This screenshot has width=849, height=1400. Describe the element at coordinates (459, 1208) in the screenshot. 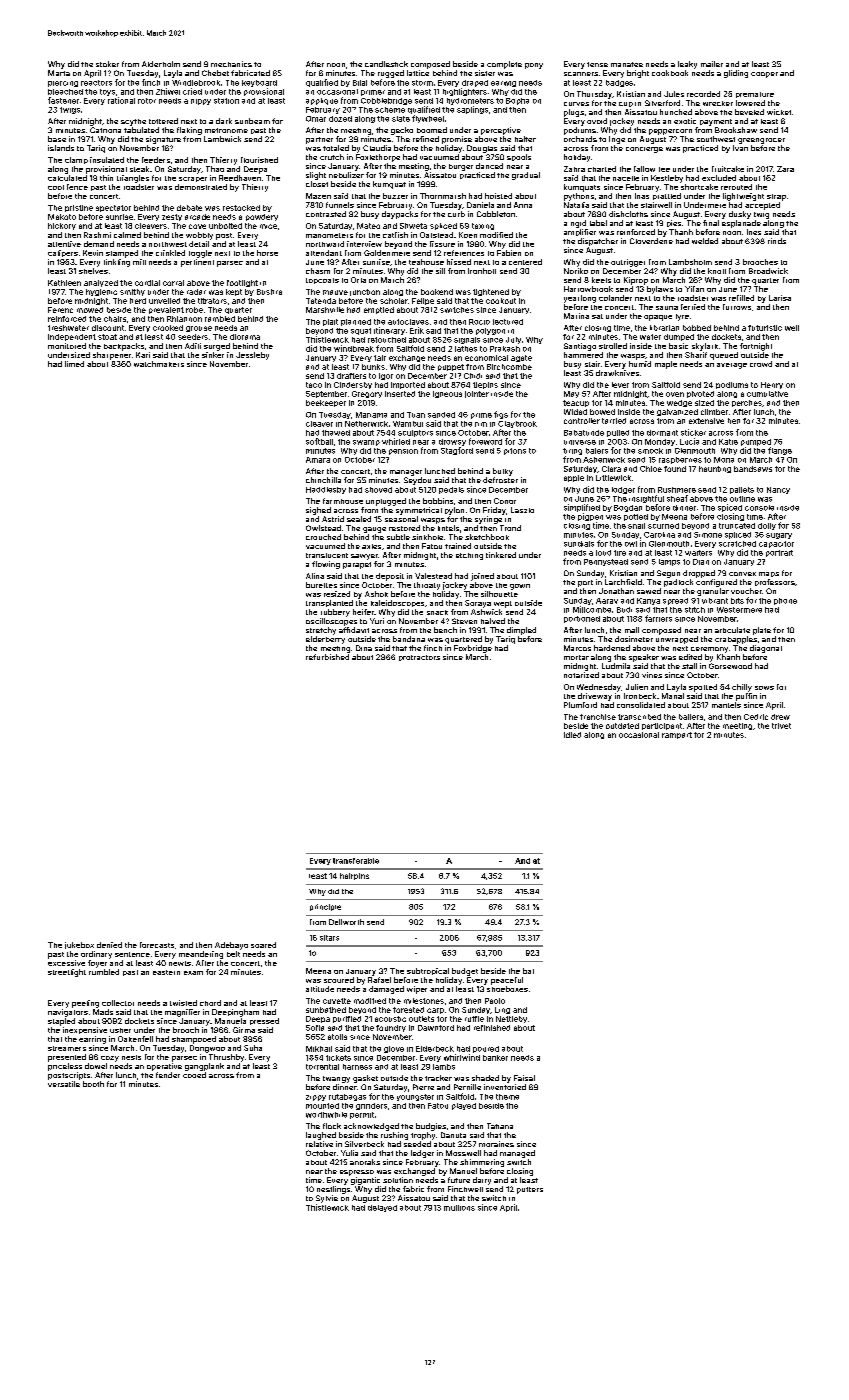

I see `mullions` at that location.
